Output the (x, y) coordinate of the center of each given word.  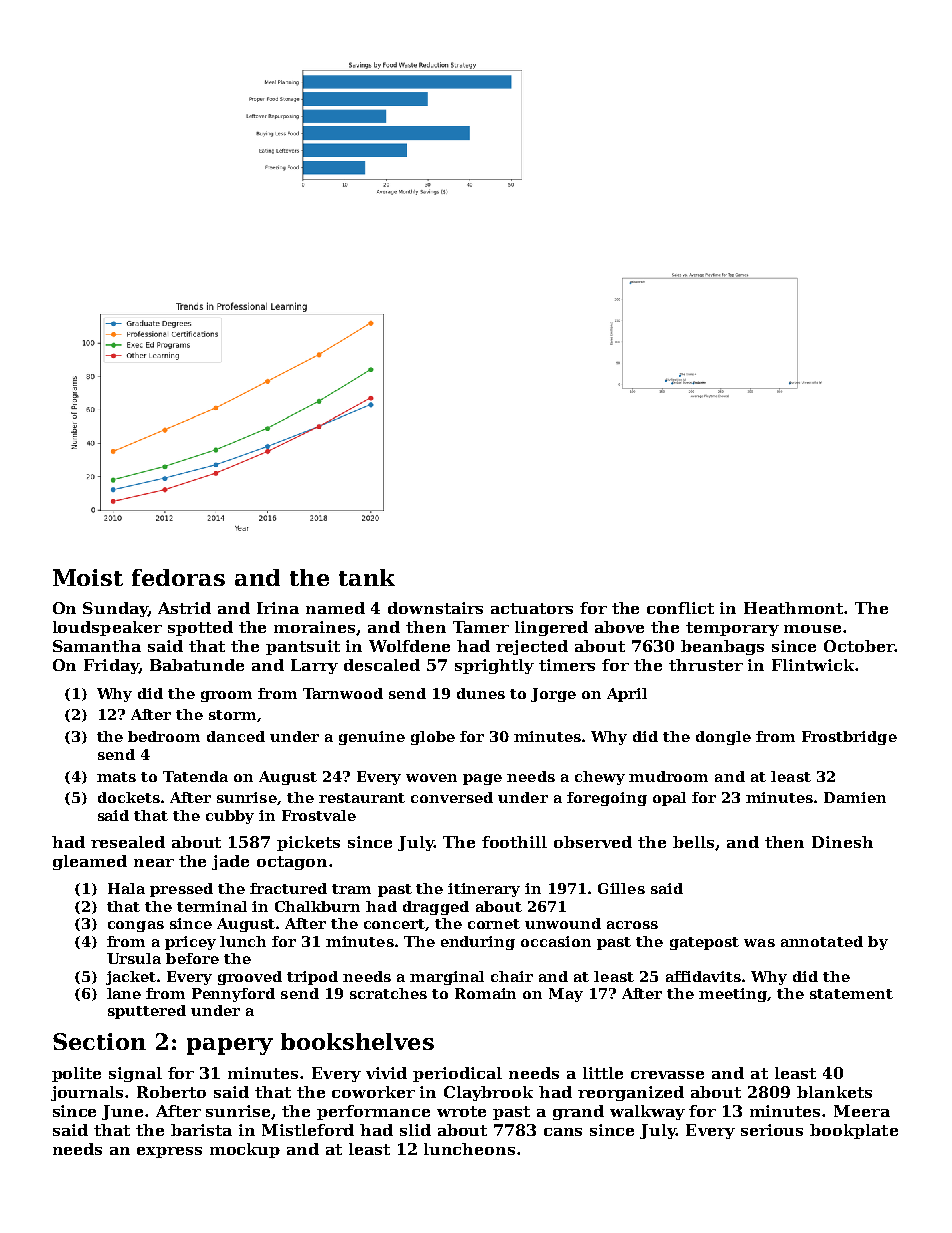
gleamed (90, 862)
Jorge (553, 695)
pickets (308, 843)
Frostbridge (849, 738)
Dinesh (842, 842)
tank (367, 577)
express (169, 1152)
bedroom (164, 736)
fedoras (178, 577)
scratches (388, 993)
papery (230, 1046)
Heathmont (794, 608)
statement (851, 994)
